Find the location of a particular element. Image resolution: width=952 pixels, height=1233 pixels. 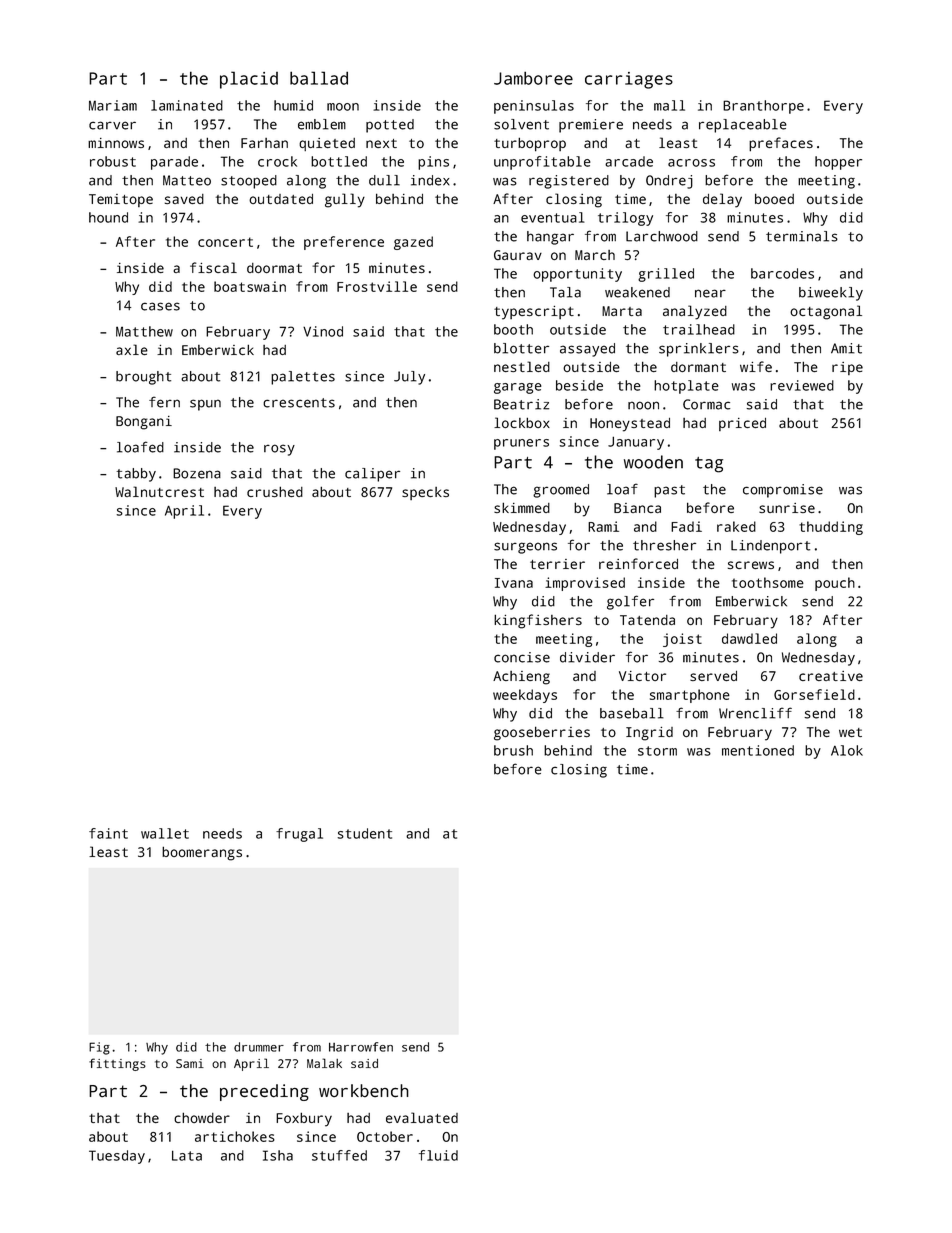

frugal is located at coordinates (299, 835).
